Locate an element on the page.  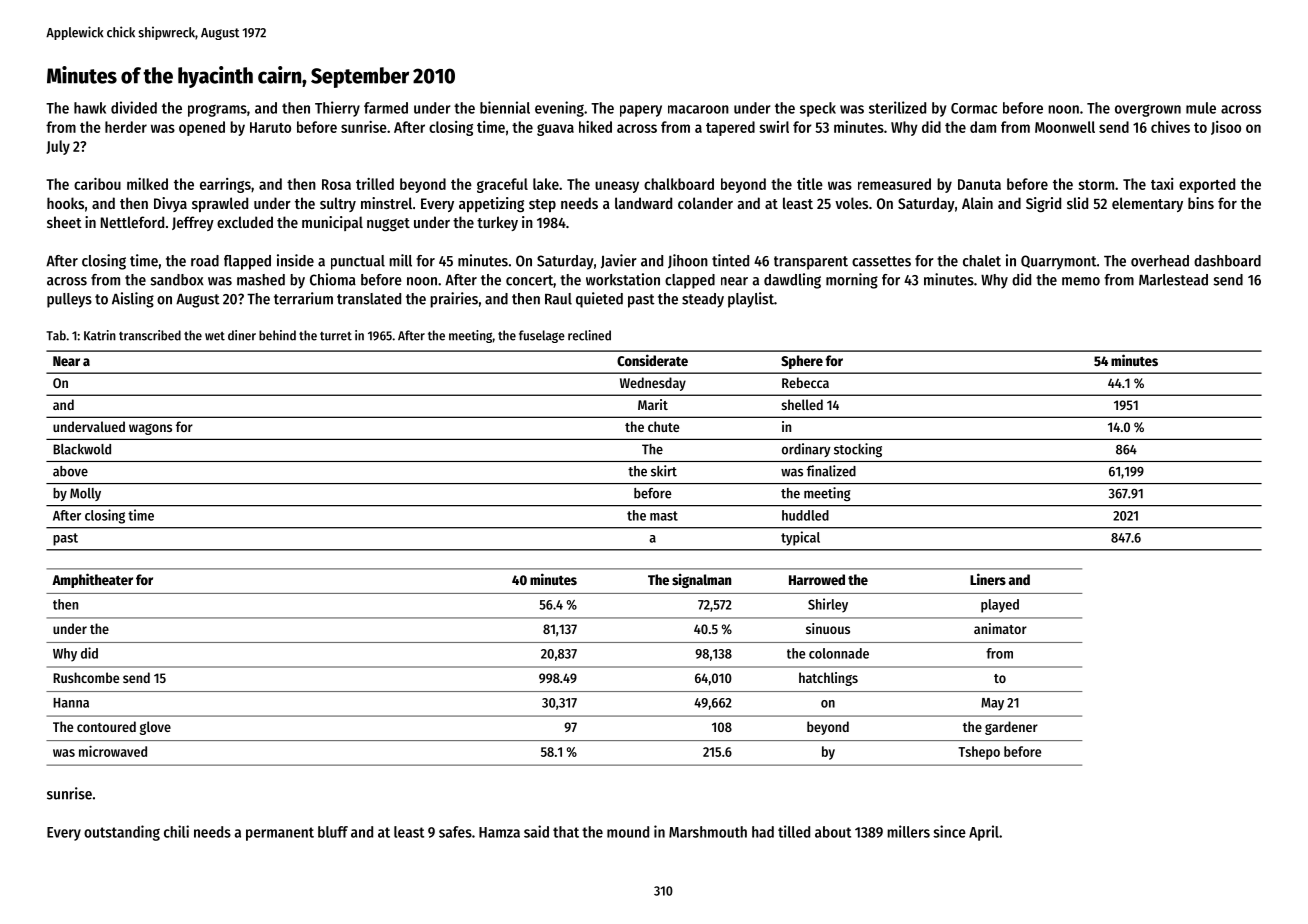
title is located at coordinates (810, 184).
